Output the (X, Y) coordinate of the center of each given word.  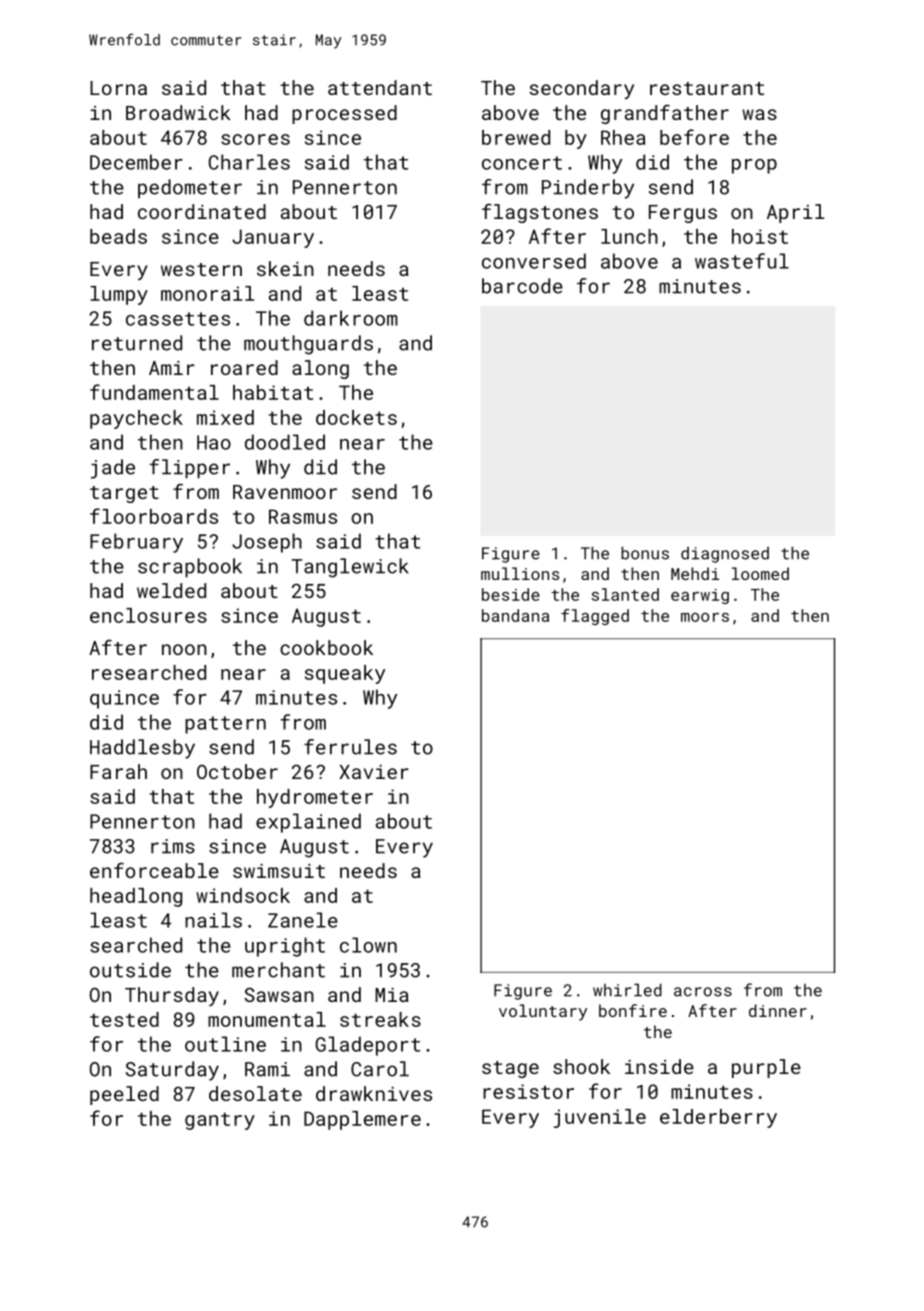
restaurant (707, 88)
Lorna (118, 88)
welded (171, 590)
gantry (220, 1121)
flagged (595, 617)
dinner (778, 1010)
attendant (380, 87)
